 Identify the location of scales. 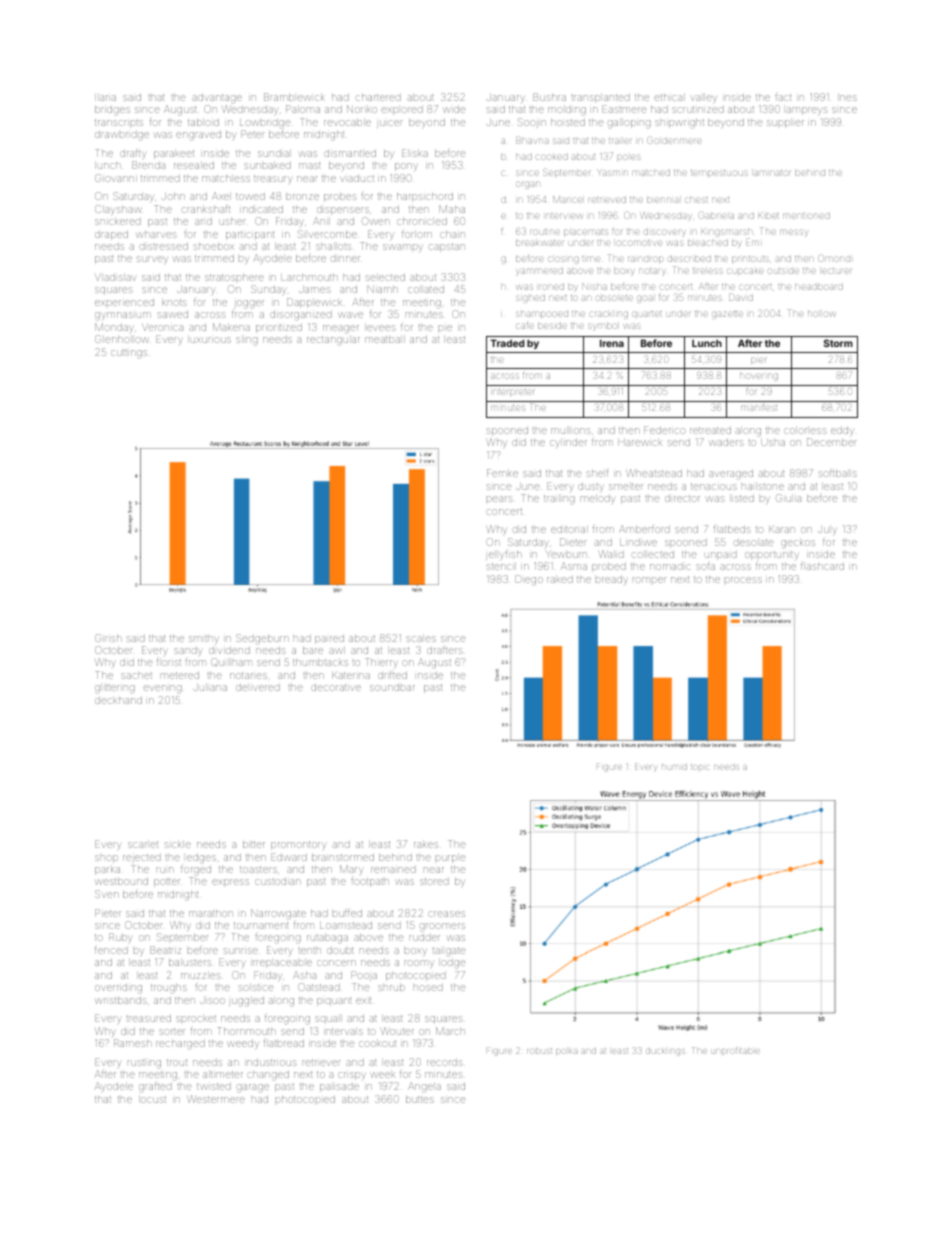
(421, 638).
